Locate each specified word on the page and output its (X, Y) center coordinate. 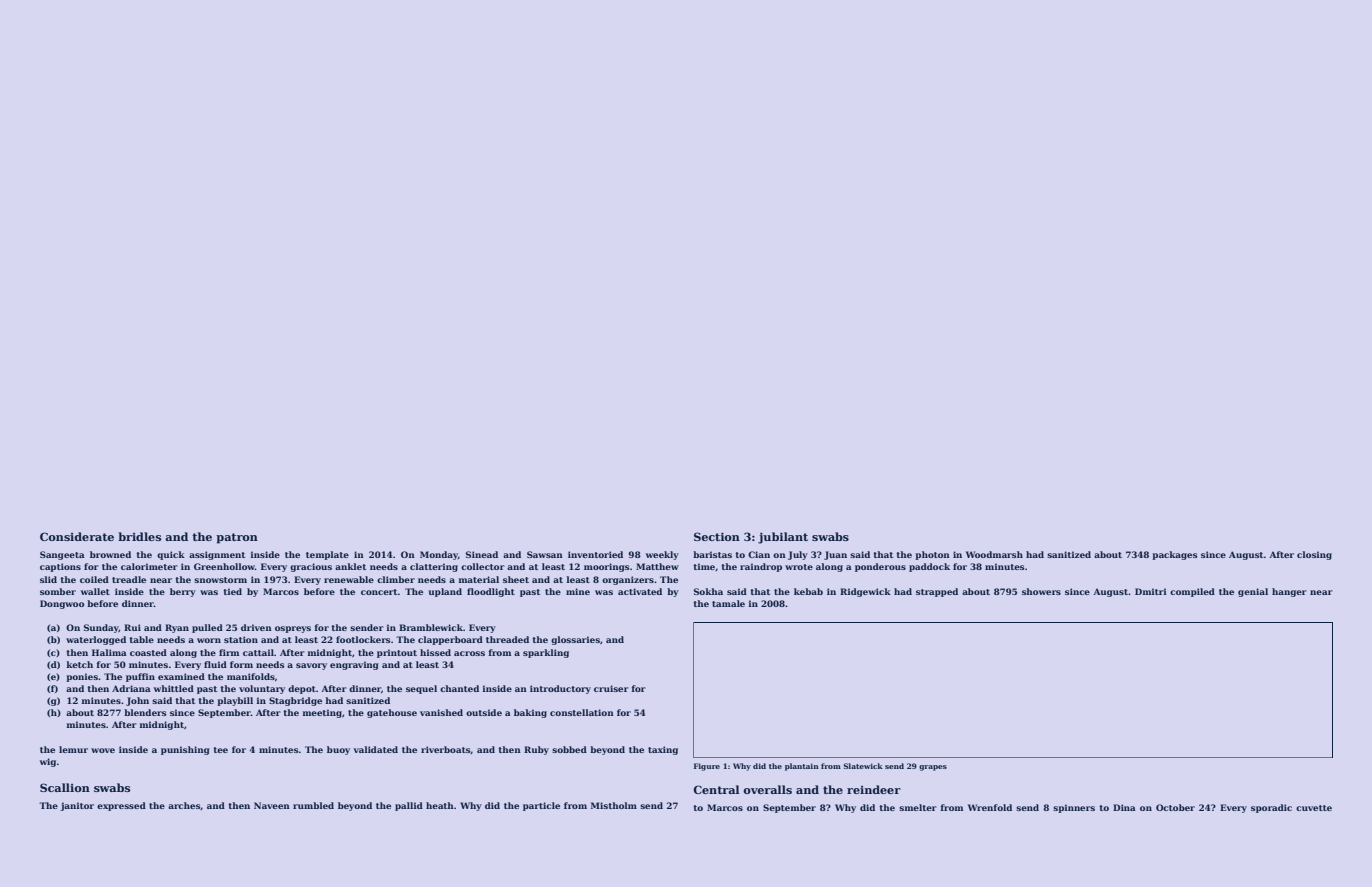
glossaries (575, 640)
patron (237, 538)
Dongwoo (62, 604)
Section (717, 536)
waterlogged (96, 640)
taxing (663, 750)
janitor (77, 806)
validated (375, 749)
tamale (728, 603)
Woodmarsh (994, 554)
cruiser (611, 688)
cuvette (1314, 808)
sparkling (546, 653)
